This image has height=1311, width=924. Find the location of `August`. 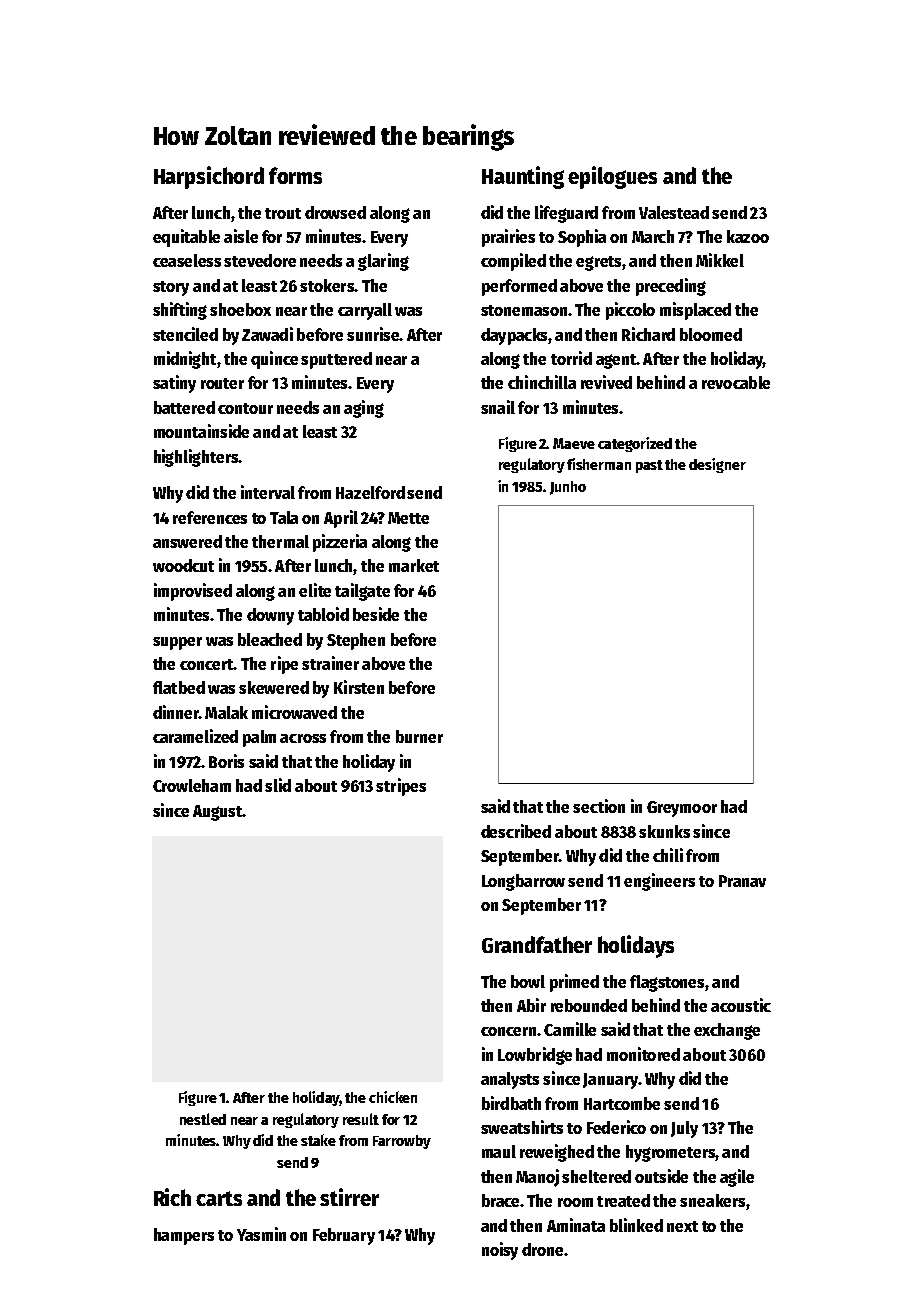

August is located at coordinates (217, 813).
